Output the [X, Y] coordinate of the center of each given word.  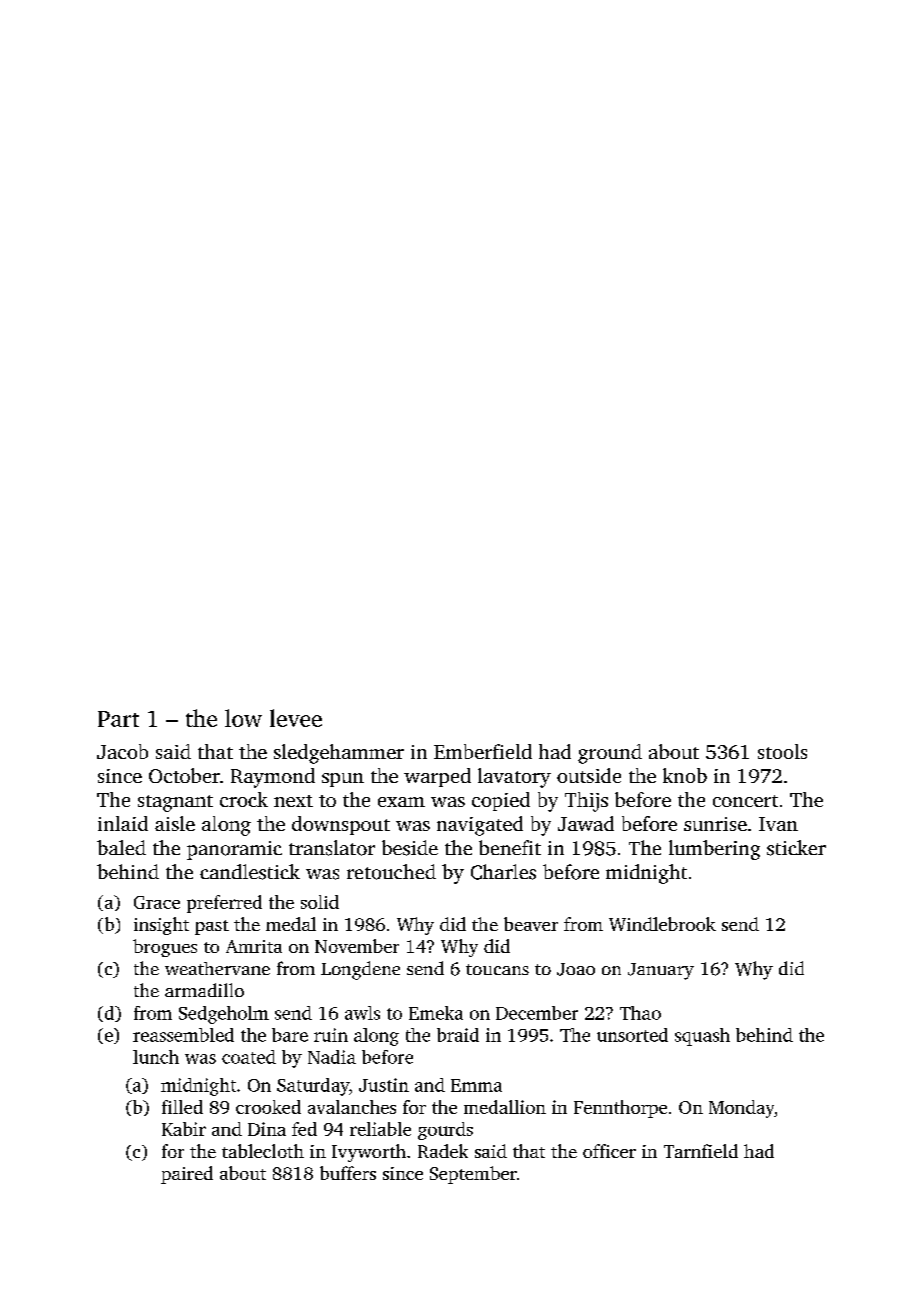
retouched [391, 872]
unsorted [632, 1035]
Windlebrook [662, 924]
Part [118, 719]
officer [609, 1151]
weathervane [217, 968]
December [537, 1013]
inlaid [123, 823]
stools [782, 751]
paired [187, 1175]
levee [296, 718]
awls [362, 1013]
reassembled [183, 1035]
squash [702, 1037]
